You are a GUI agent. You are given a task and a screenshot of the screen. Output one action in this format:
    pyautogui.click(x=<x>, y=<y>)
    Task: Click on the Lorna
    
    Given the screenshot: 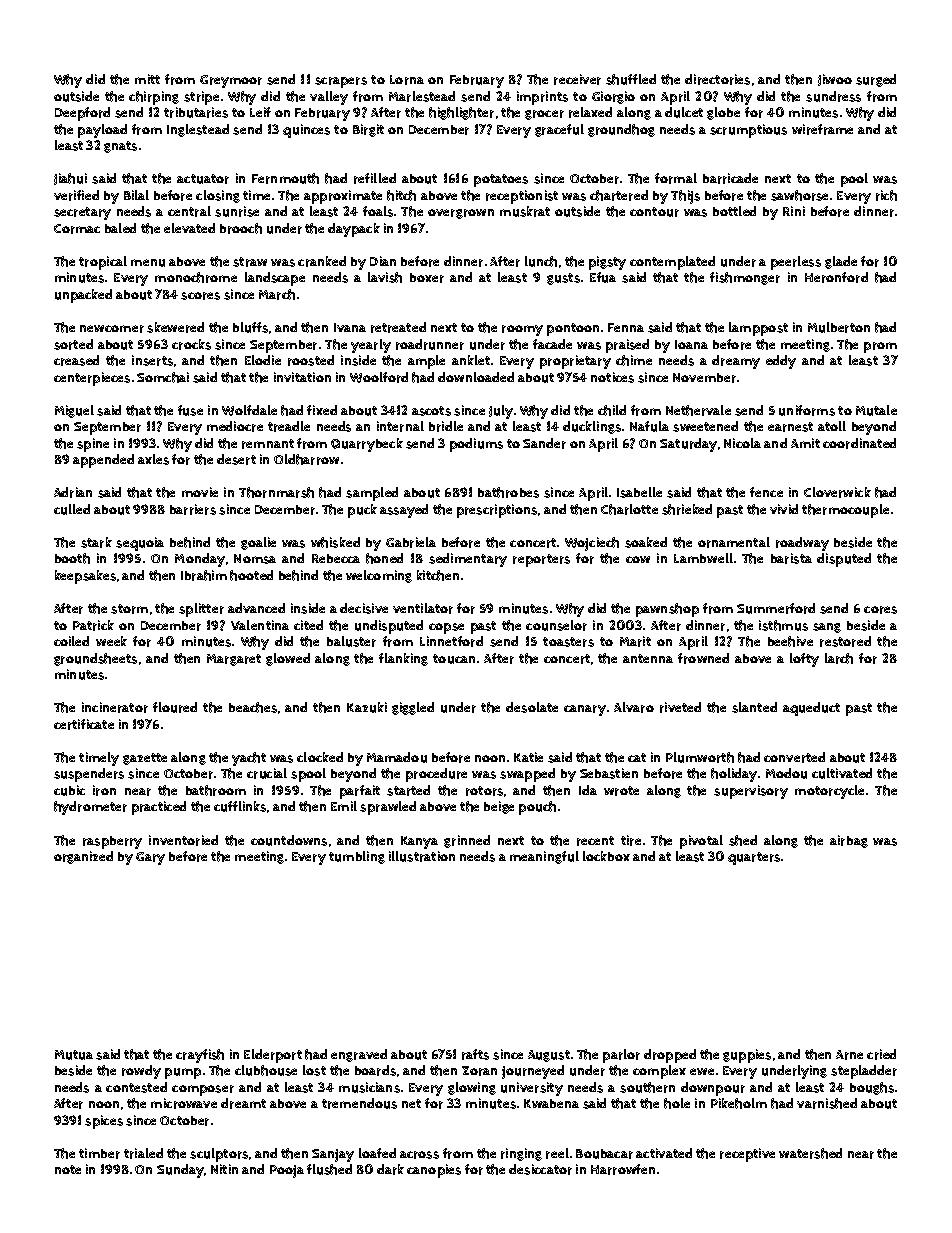 What is the action you would take?
    pyautogui.click(x=407, y=80)
